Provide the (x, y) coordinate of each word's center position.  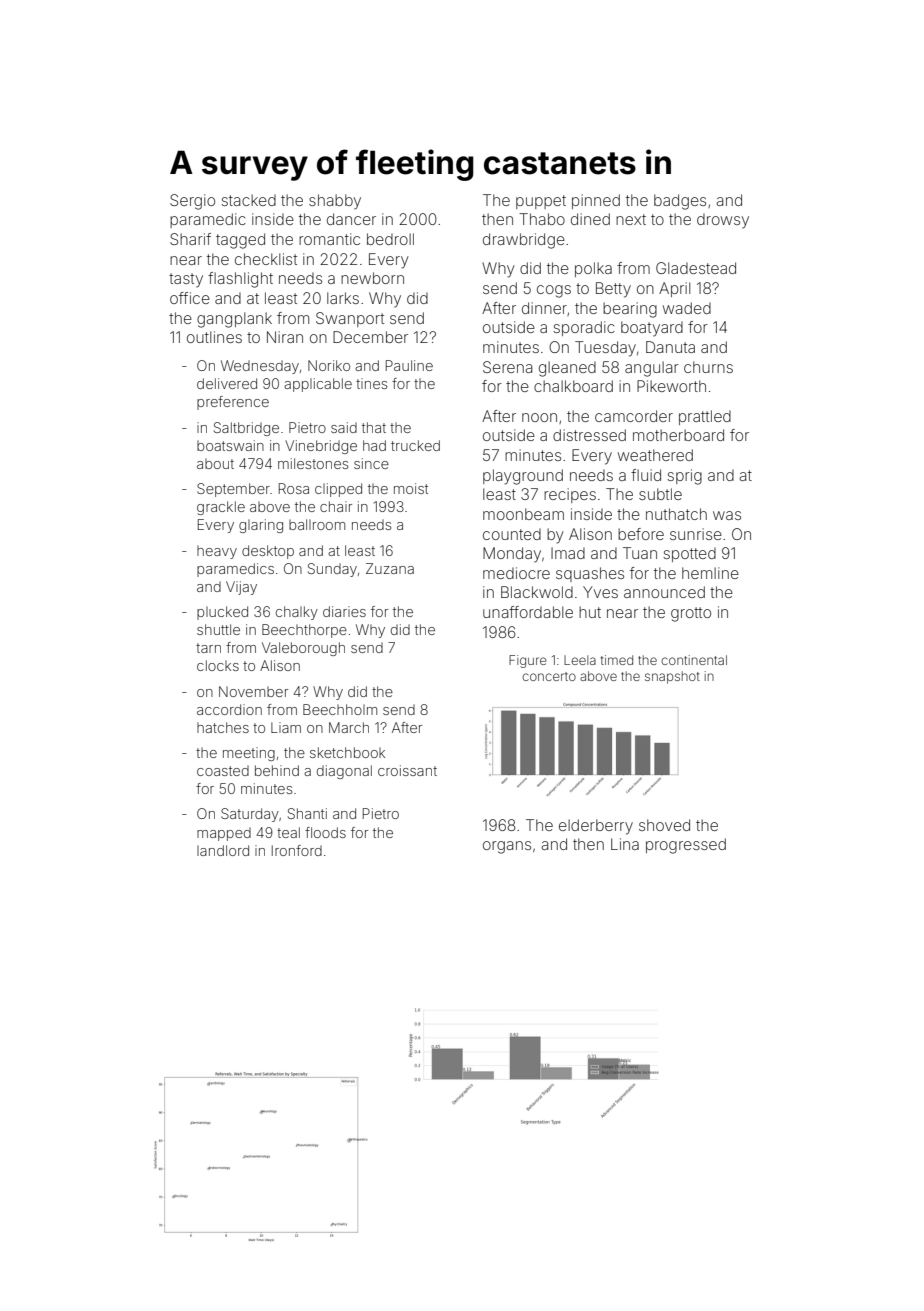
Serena (507, 367)
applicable (318, 385)
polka (593, 269)
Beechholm (340, 709)
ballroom (317, 524)
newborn (372, 278)
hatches (223, 727)
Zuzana (390, 568)
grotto (691, 614)
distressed (589, 435)
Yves (600, 592)
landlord (223, 850)
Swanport (350, 319)
